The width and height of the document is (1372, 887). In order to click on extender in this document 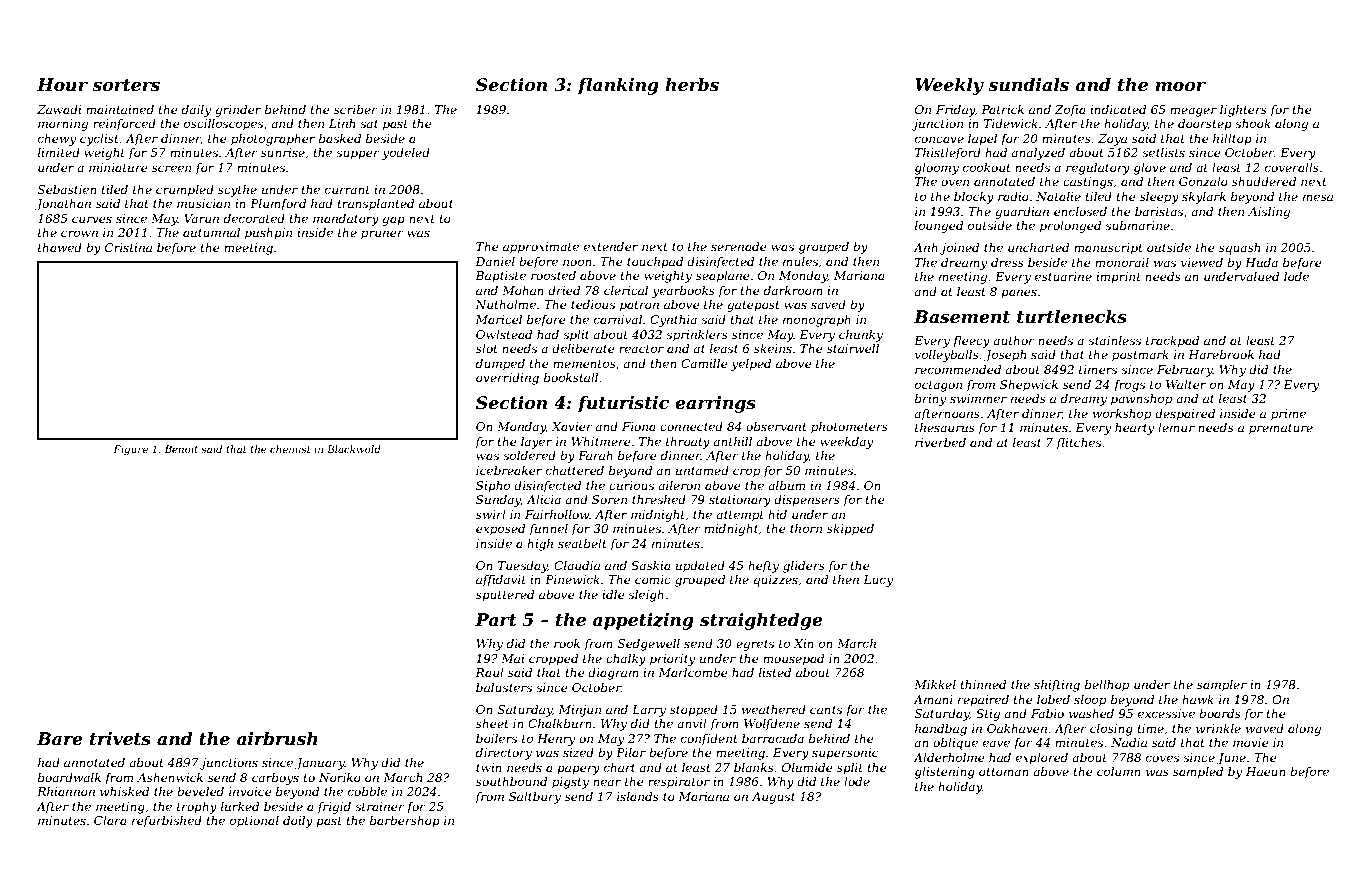, I will do `click(611, 246)`.
